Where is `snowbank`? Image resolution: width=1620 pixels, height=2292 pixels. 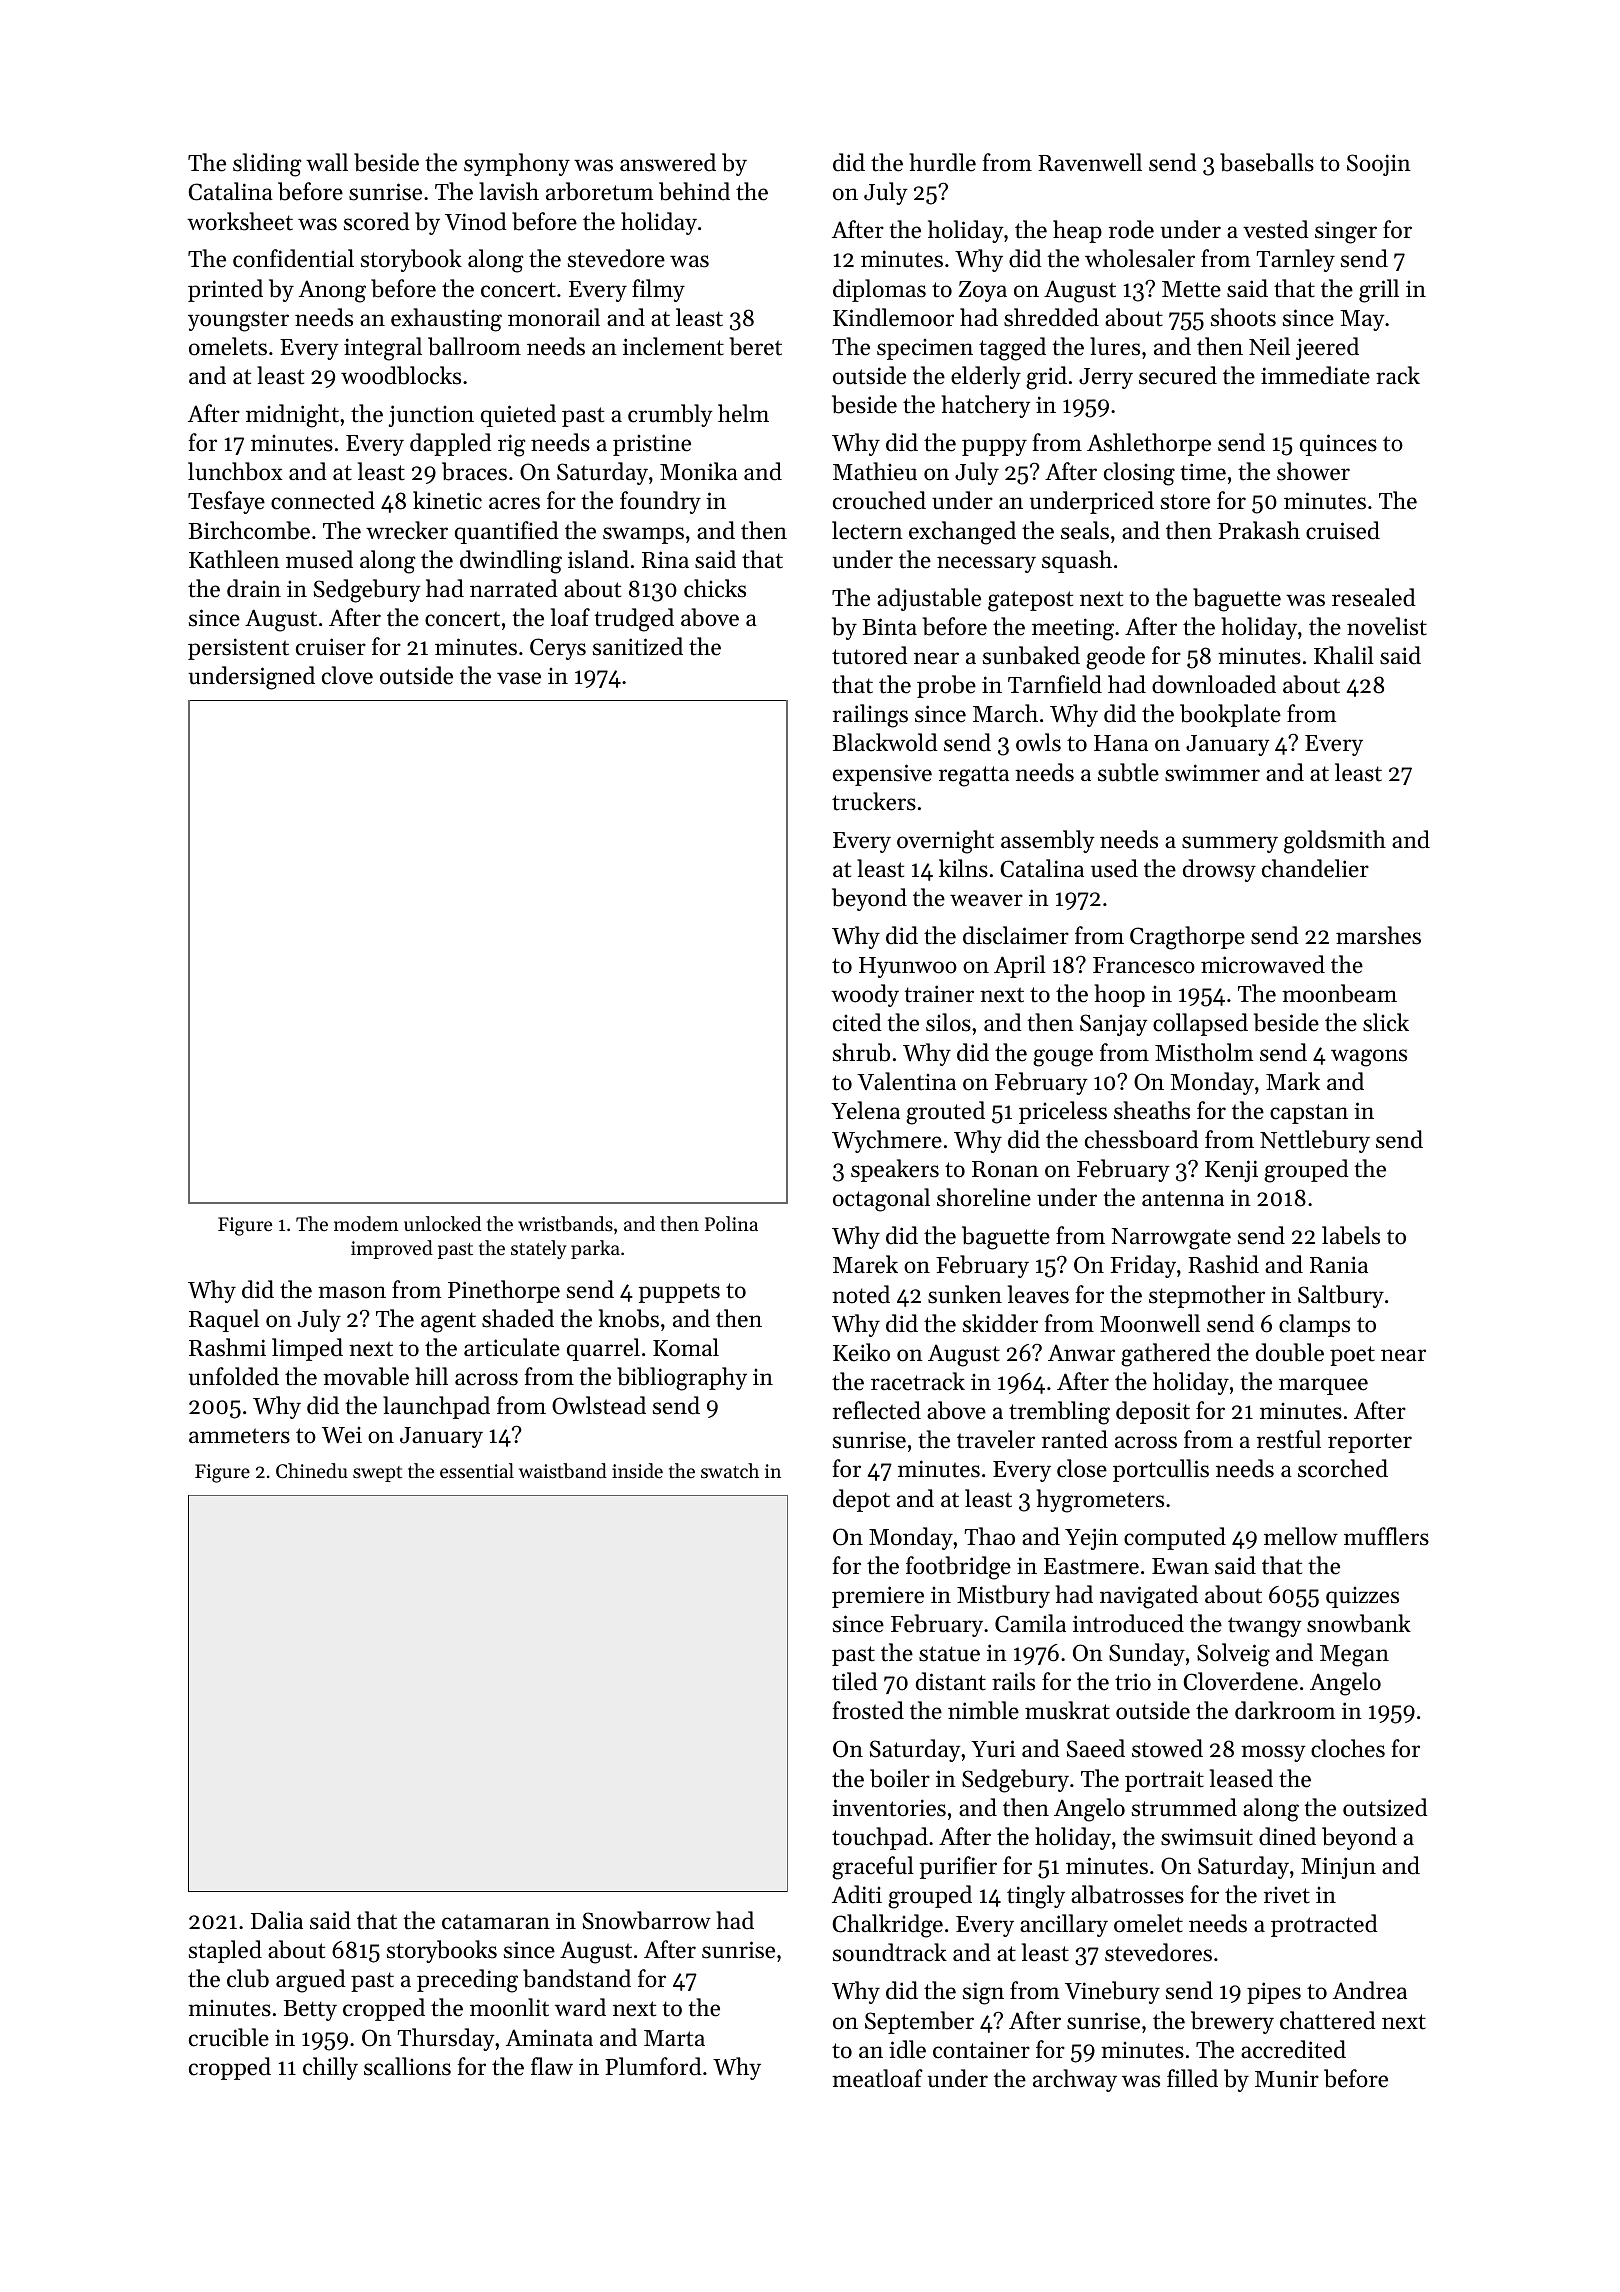
snowbank is located at coordinates (1359, 1623).
